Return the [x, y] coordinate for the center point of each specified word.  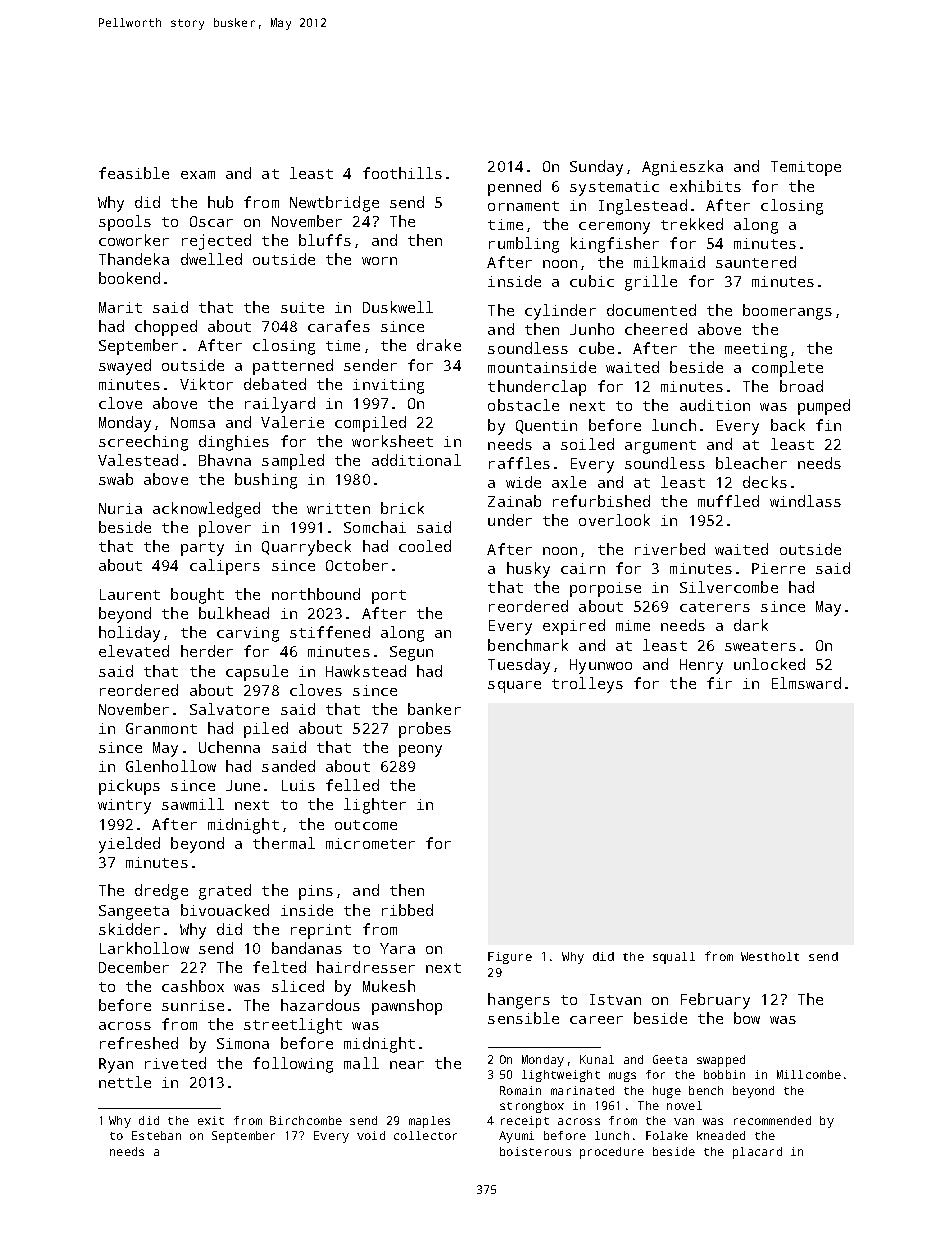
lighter [375, 806]
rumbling [524, 245]
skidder [129, 929]
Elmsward [806, 683]
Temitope [806, 168]
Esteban [156, 1135]
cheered [656, 329]
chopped [166, 328]
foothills [402, 173]
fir [719, 683]
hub [220, 202]
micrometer [370, 843]
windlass [805, 501]
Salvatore [229, 709]
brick [402, 508]
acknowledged [206, 510]
